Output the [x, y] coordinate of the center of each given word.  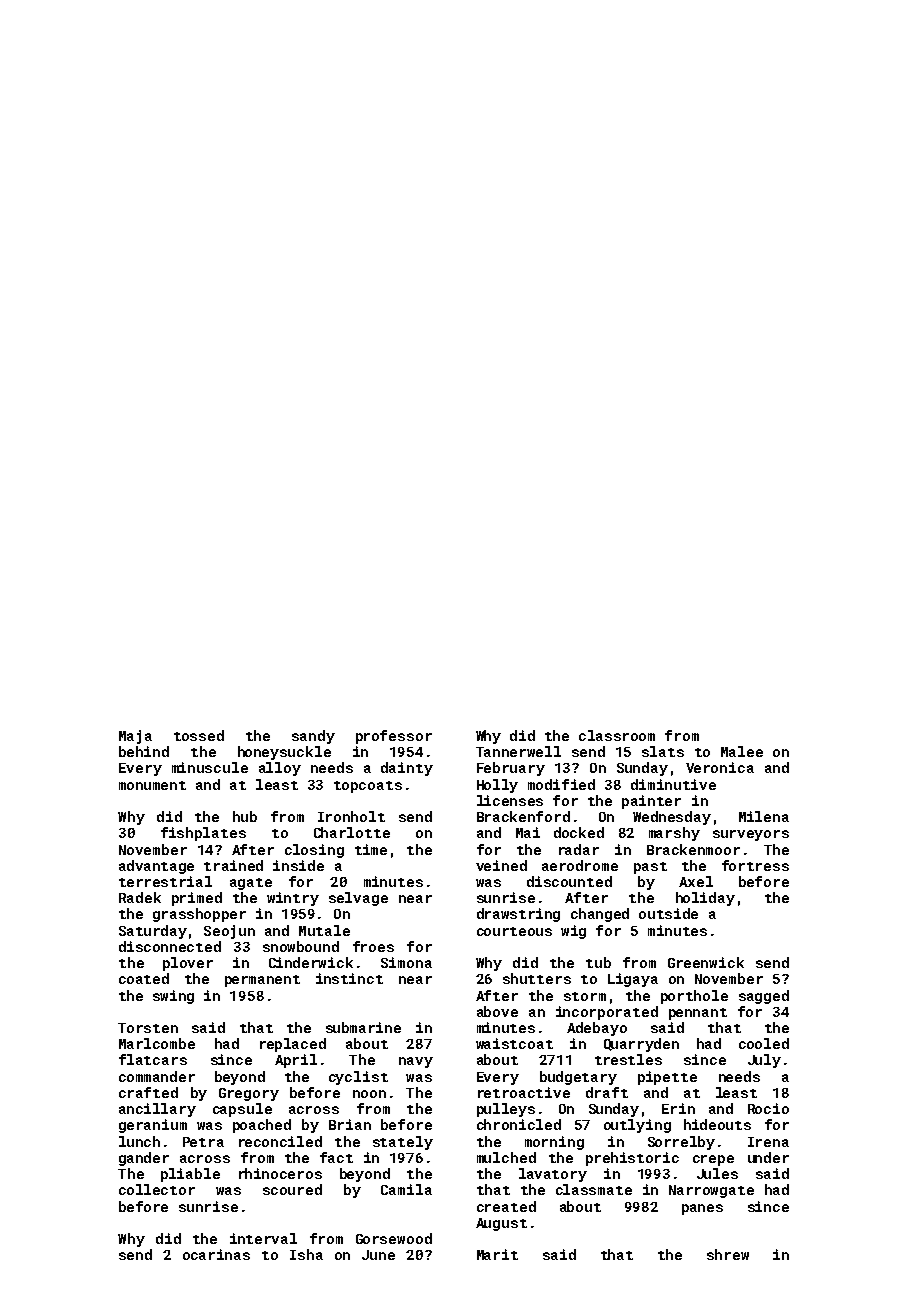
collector [157, 1189]
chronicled [519, 1124]
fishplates [203, 834]
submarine [363, 1027]
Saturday [153, 932]
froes [373, 946]
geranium [153, 1126]
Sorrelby [681, 1143]
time [371, 849]
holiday [705, 899]
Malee [742, 751]
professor [394, 737]
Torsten [148, 1028]
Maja [135, 737]
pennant [698, 1014]
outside [668, 913]
